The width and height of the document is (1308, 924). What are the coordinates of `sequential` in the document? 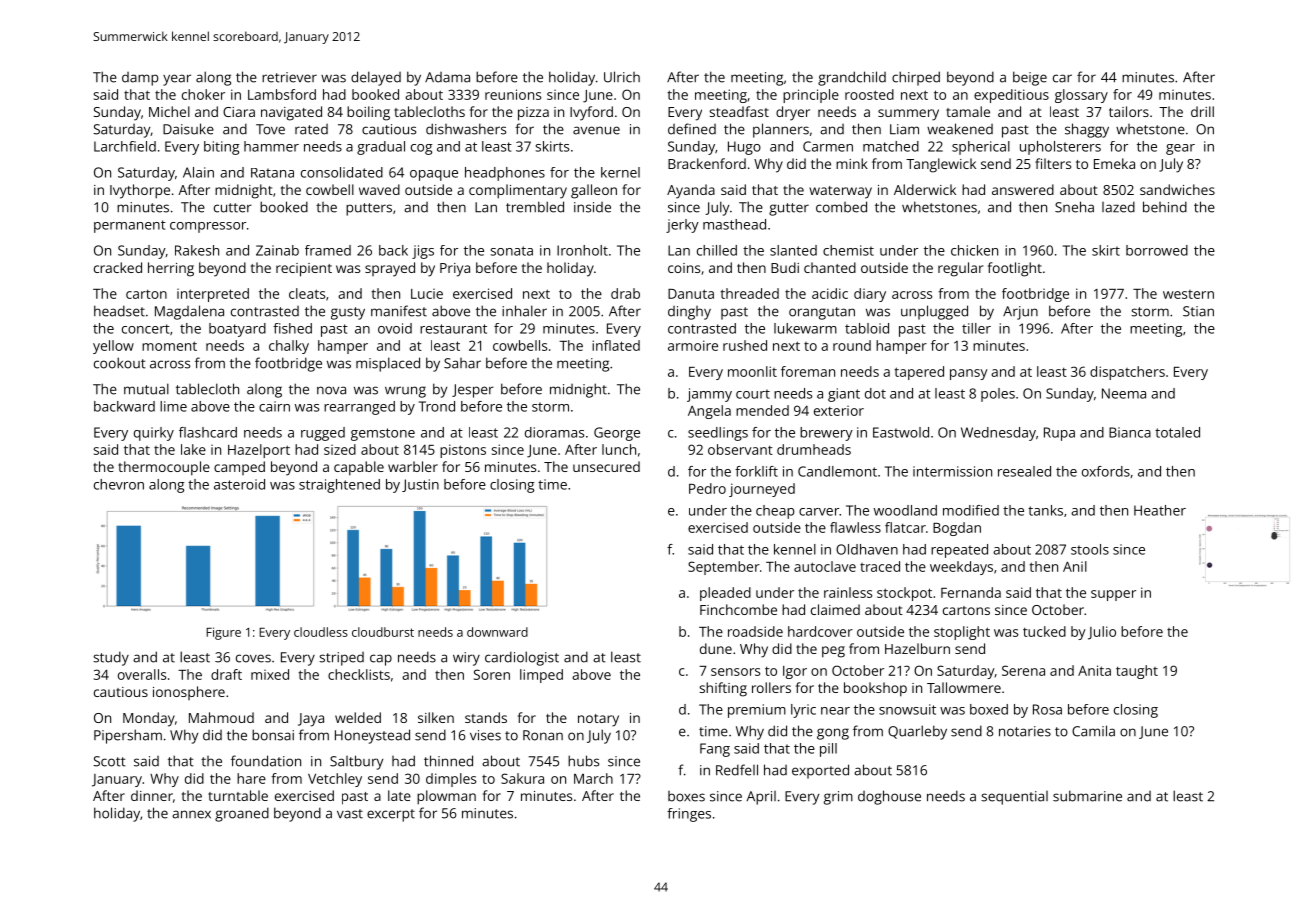 It's located at (1014, 798).
